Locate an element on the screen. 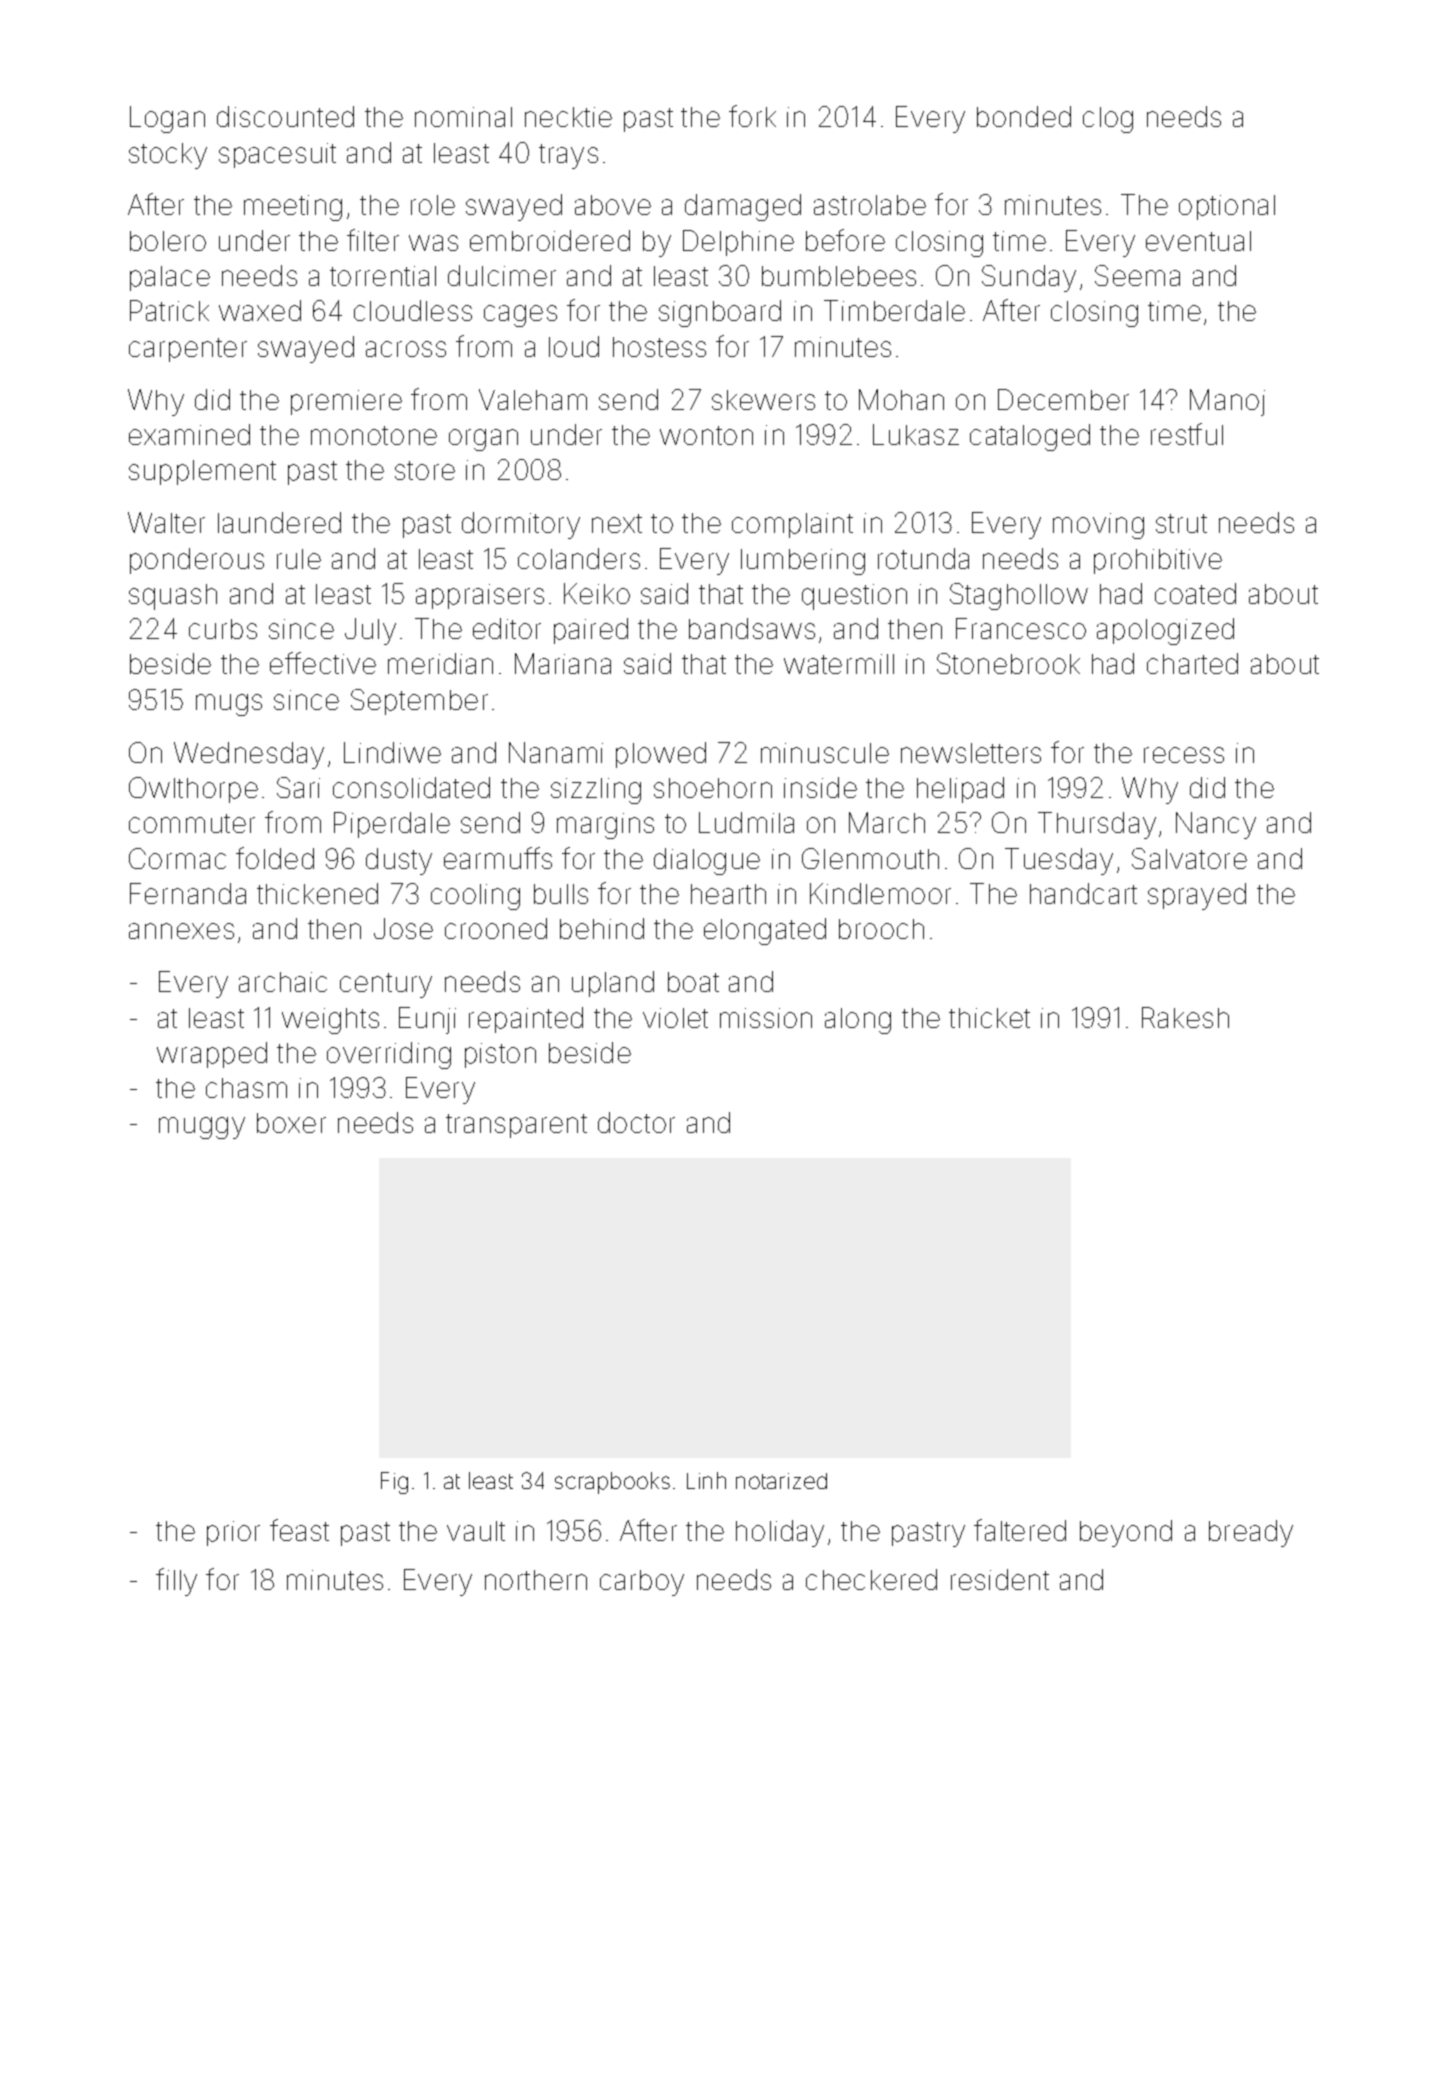 The image size is (1450, 2100). boxer is located at coordinates (291, 1123).
